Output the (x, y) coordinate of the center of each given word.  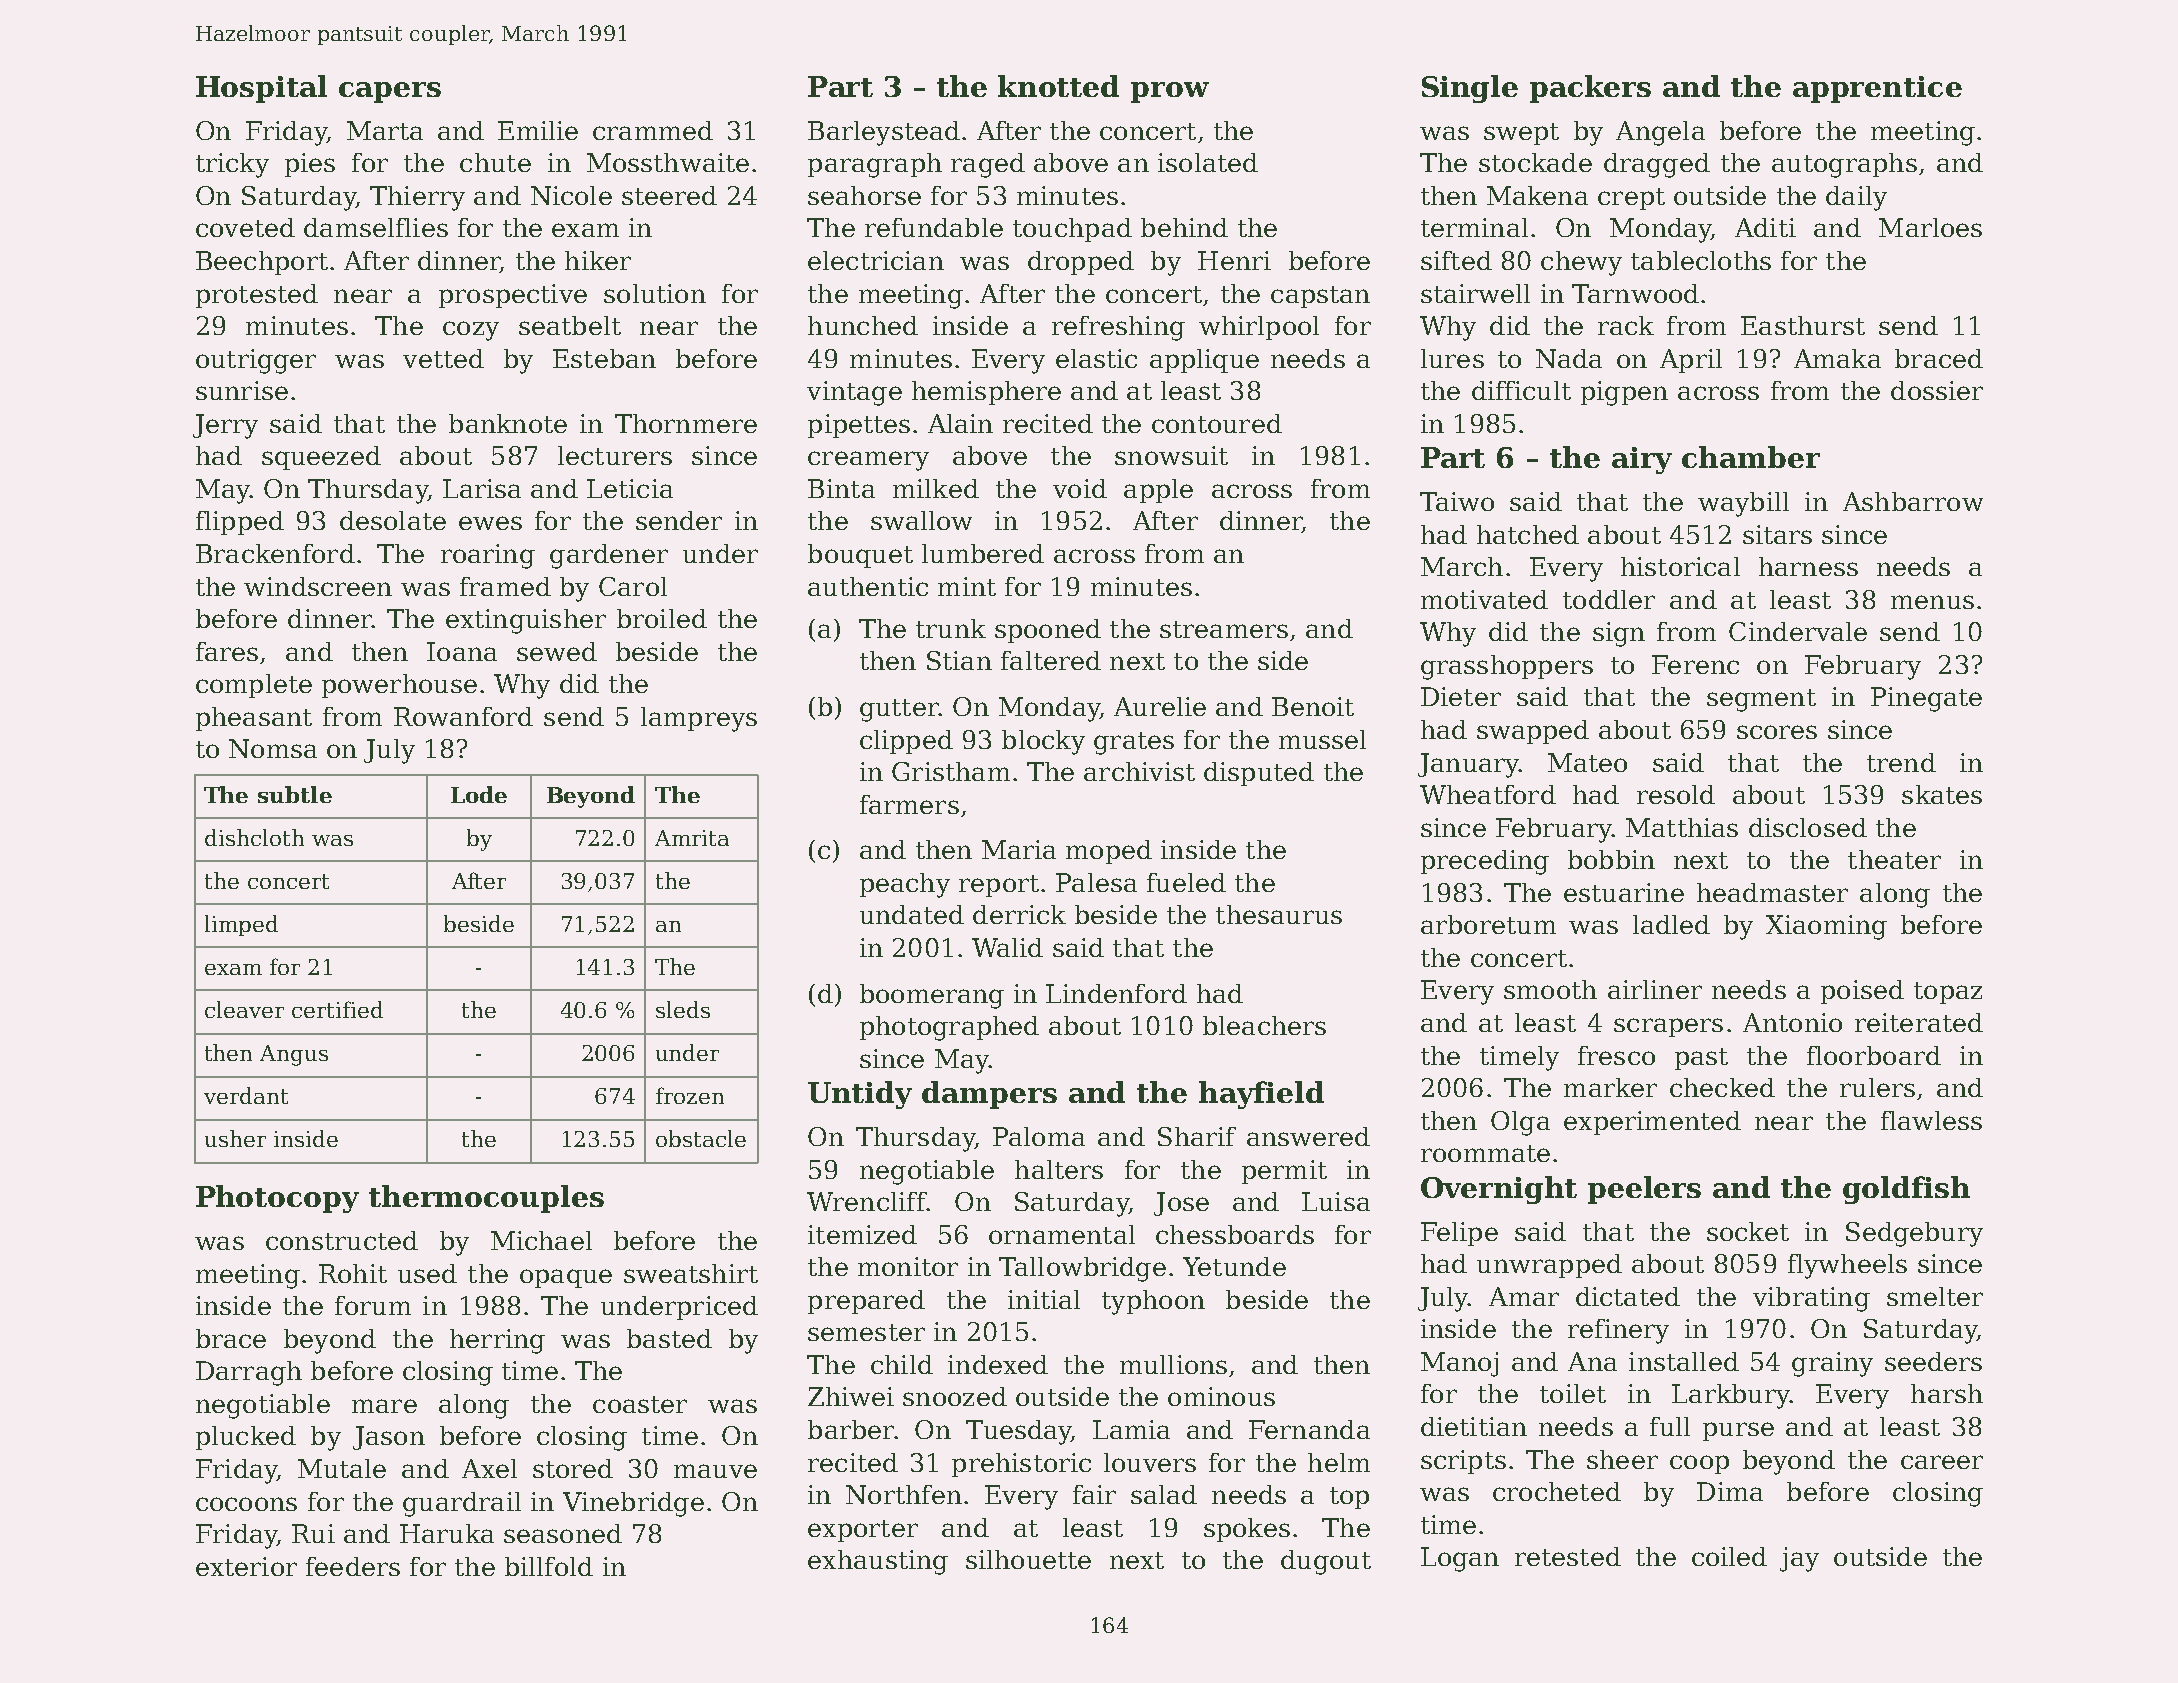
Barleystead (884, 133)
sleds (683, 1009)
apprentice (1877, 89)
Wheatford (1488, 794)
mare (384, 1406)
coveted (245, 227)
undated (912, 914)
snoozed (955, 1396)
